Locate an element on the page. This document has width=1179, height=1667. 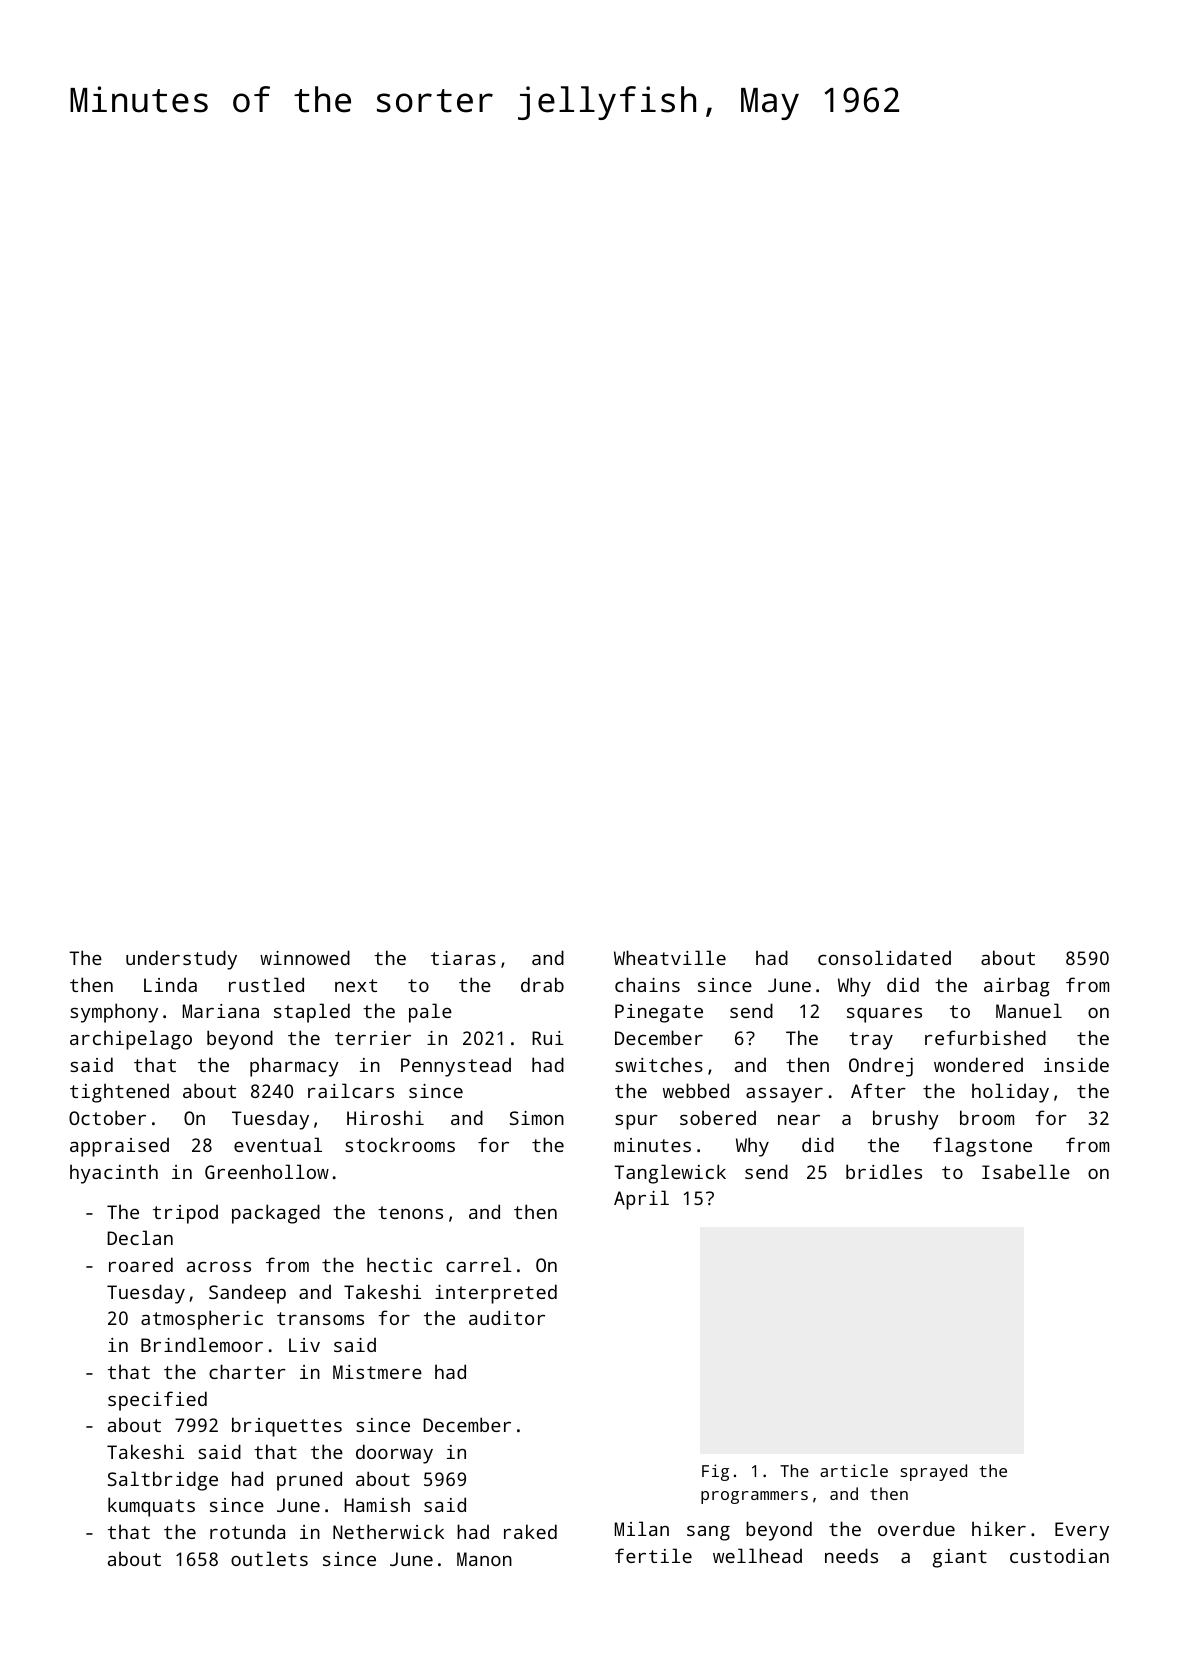
outlets is located at coordinates (269, 1558).
